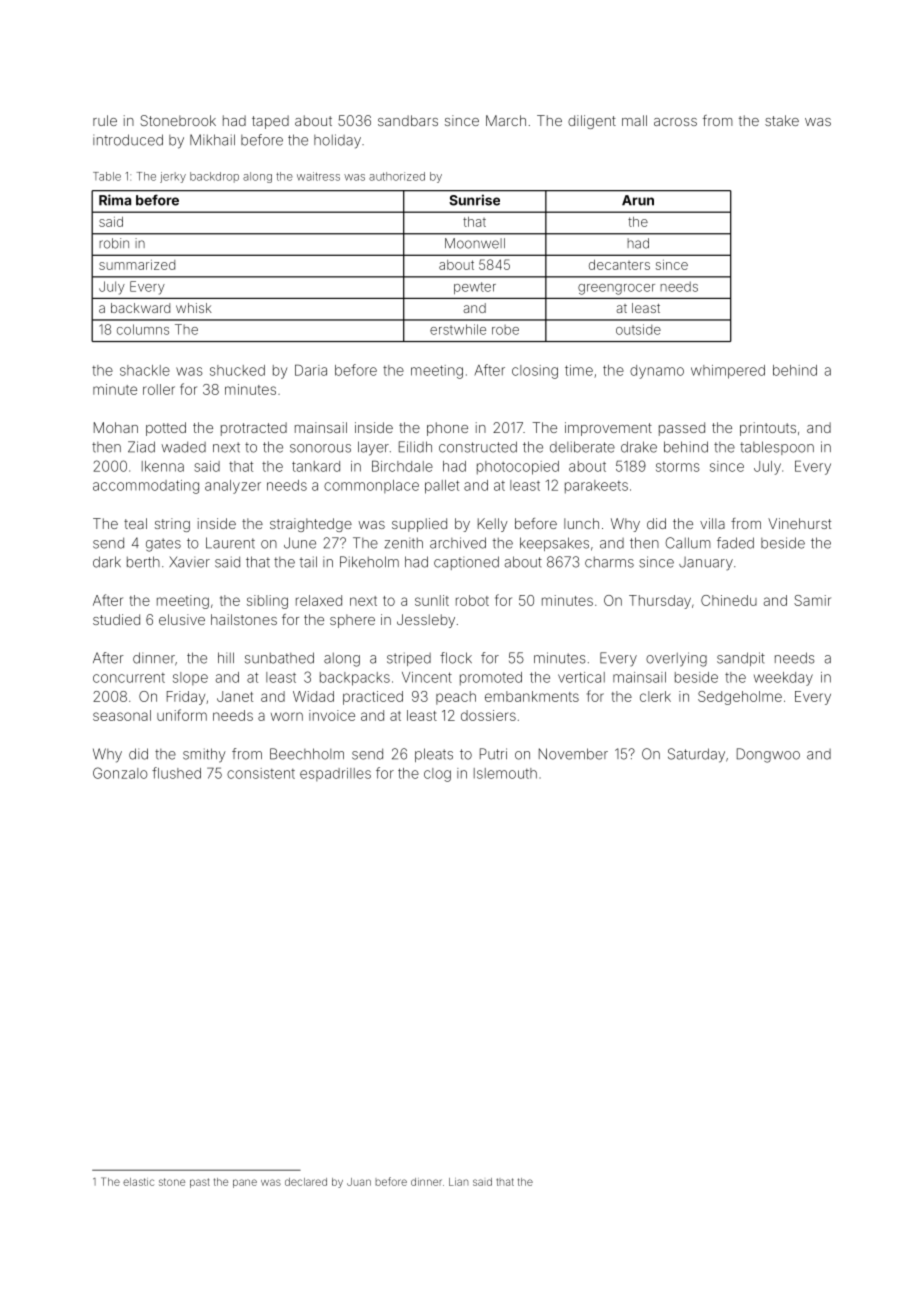  What do you see at coordinates (245, 1183) in the screenshot?
I see `pane` at bounding box center [245, 1183].
